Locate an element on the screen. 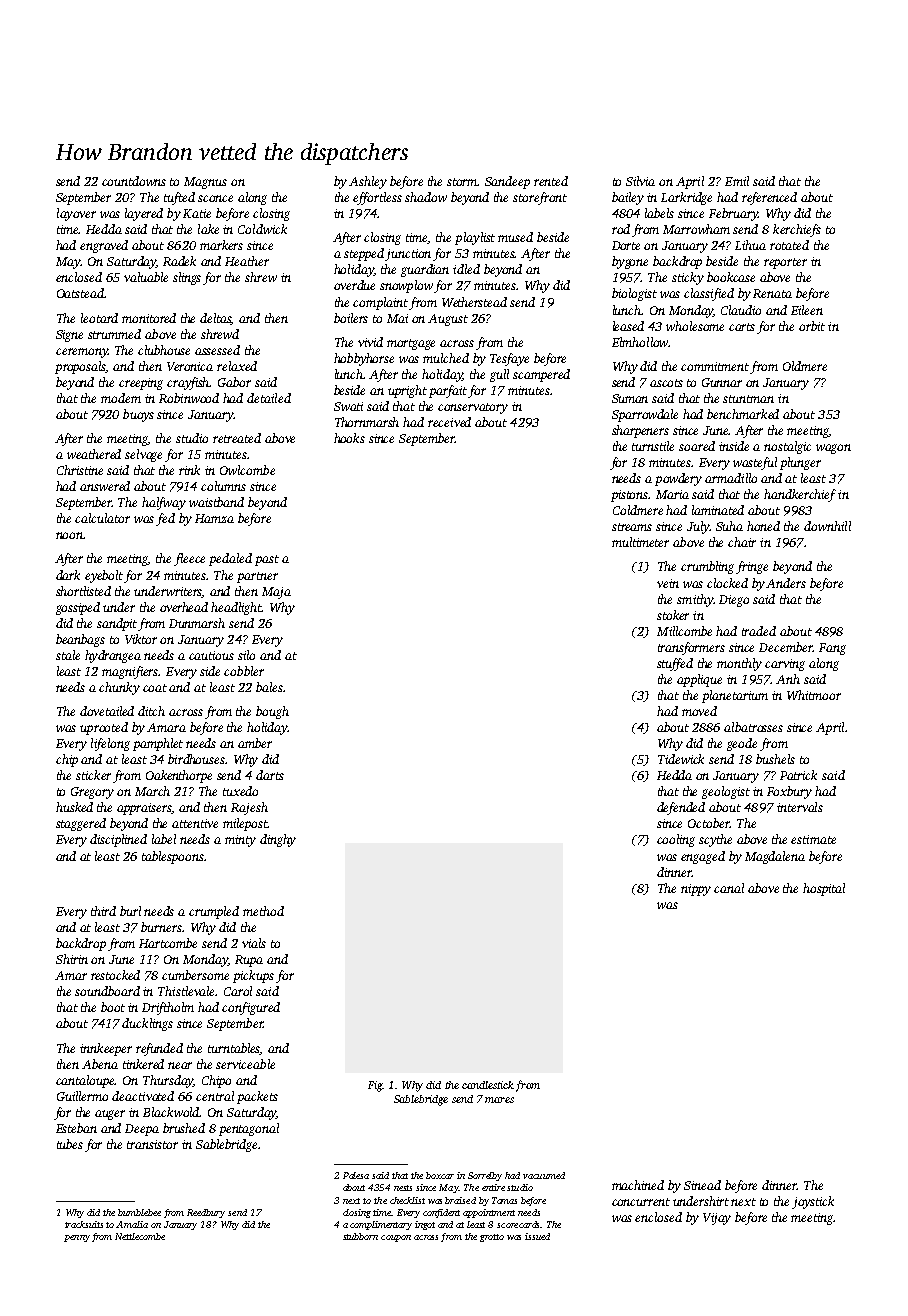  hooks is located at coordinates (349, 438).
